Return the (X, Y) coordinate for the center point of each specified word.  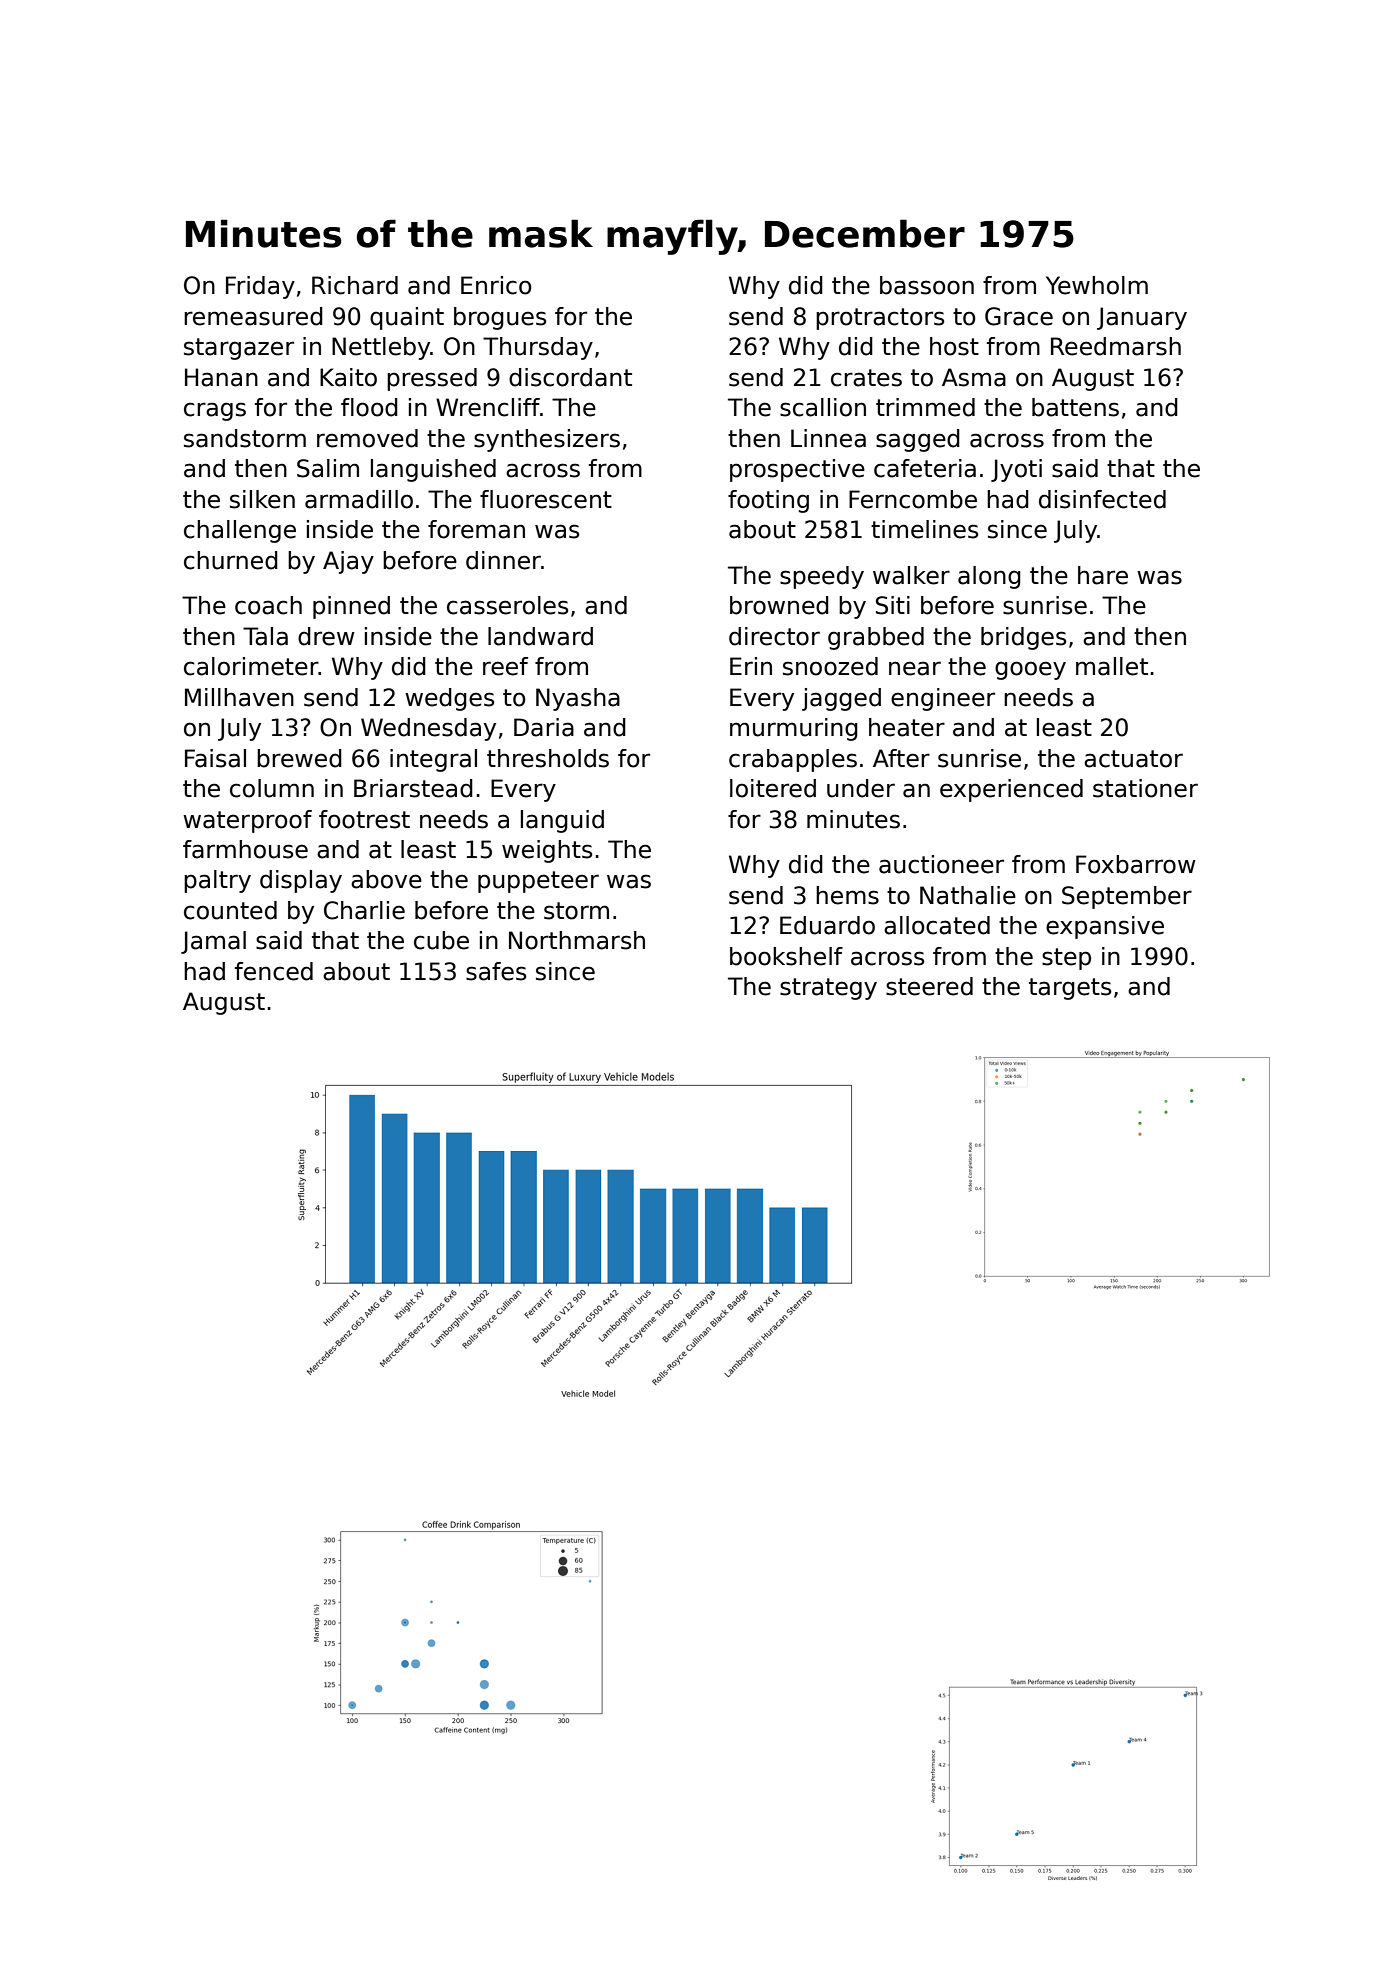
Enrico (496, 285)
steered (929, 986)
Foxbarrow (1136, 864)
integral (433, 760)
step (1066, 959)
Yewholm (1097, 285)
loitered (773, 788)
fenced (274, 971)
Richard (355, 285)
